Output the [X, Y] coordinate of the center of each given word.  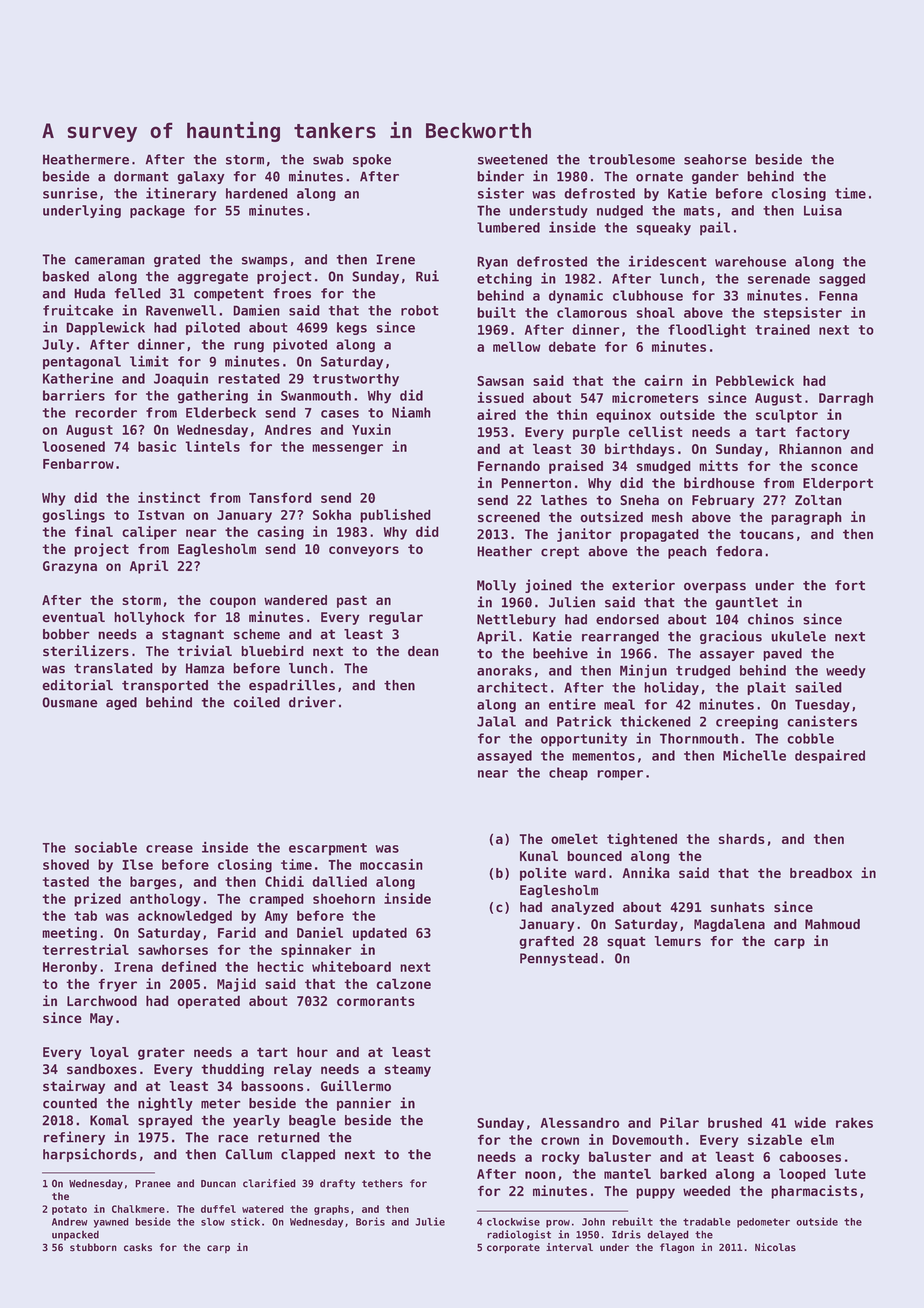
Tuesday [822, 705]
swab [328, 159]
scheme [257, 634]
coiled [256, 702]
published [395, 516]
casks [138, 1247]
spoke [372, 160]
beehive [560, 653]
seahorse [715, 159]
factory [822, 433]
